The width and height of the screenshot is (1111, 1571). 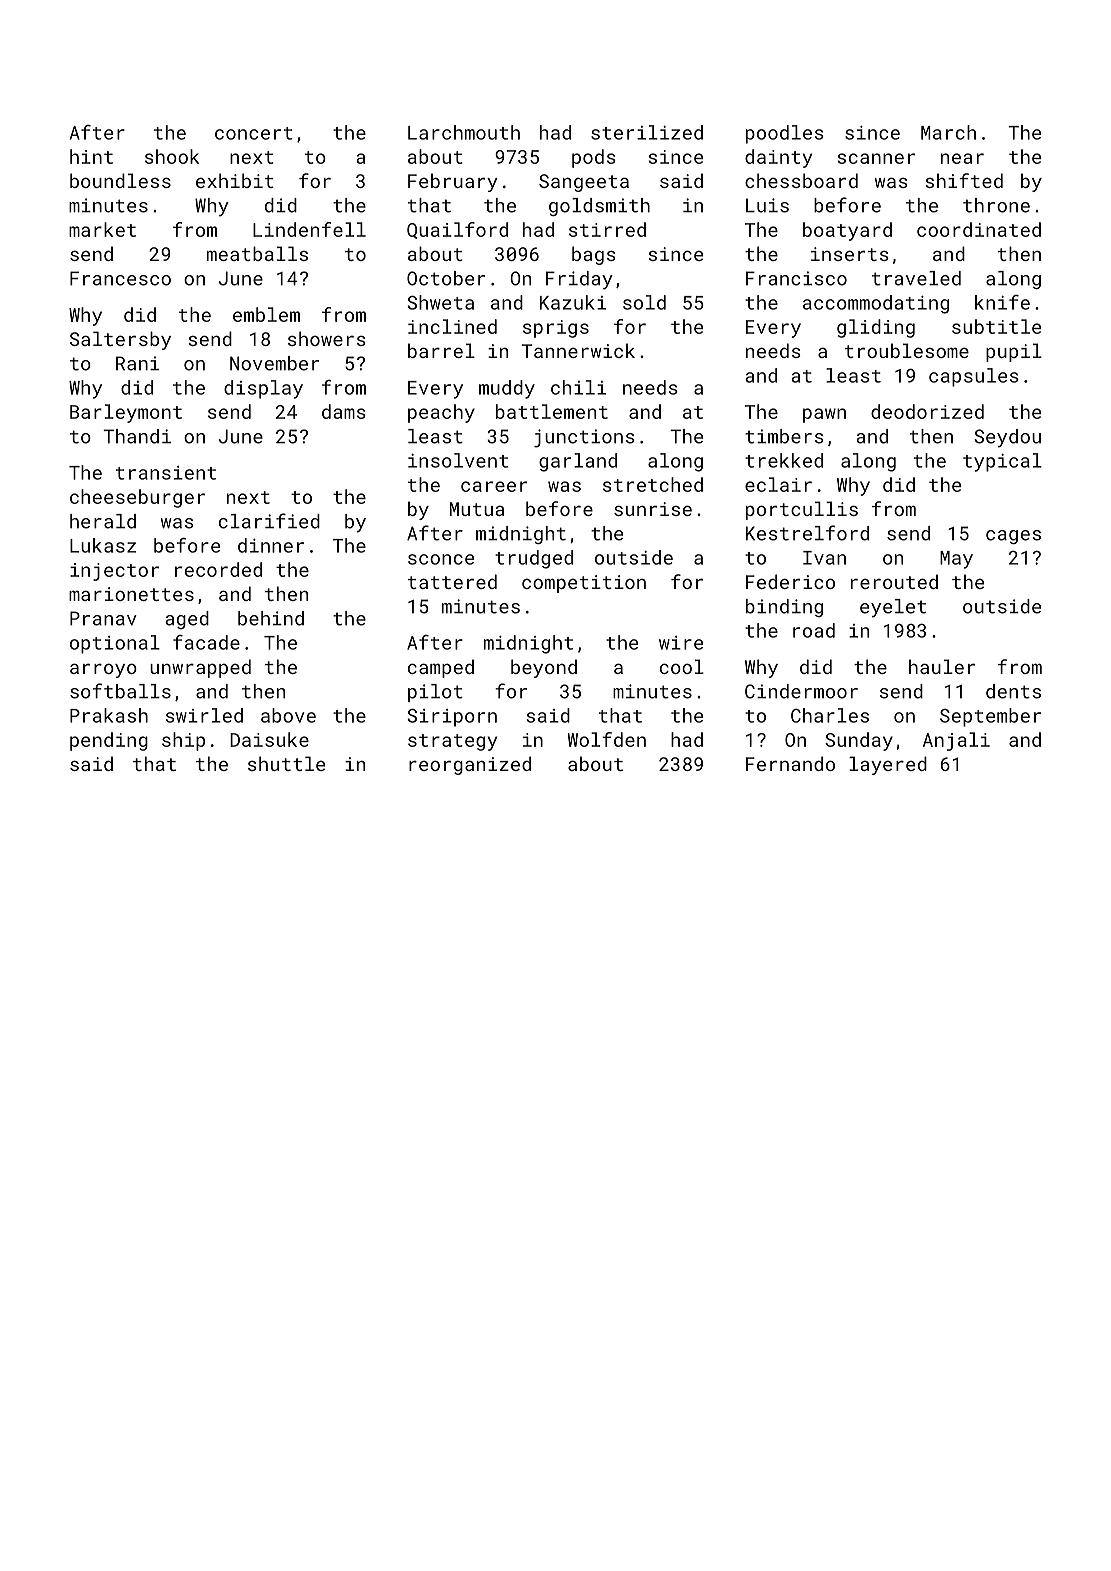 What do you see at coordinates (309, 229) in the screenshot?
I see `Lindenfell` at bounding box center [309, 229].
